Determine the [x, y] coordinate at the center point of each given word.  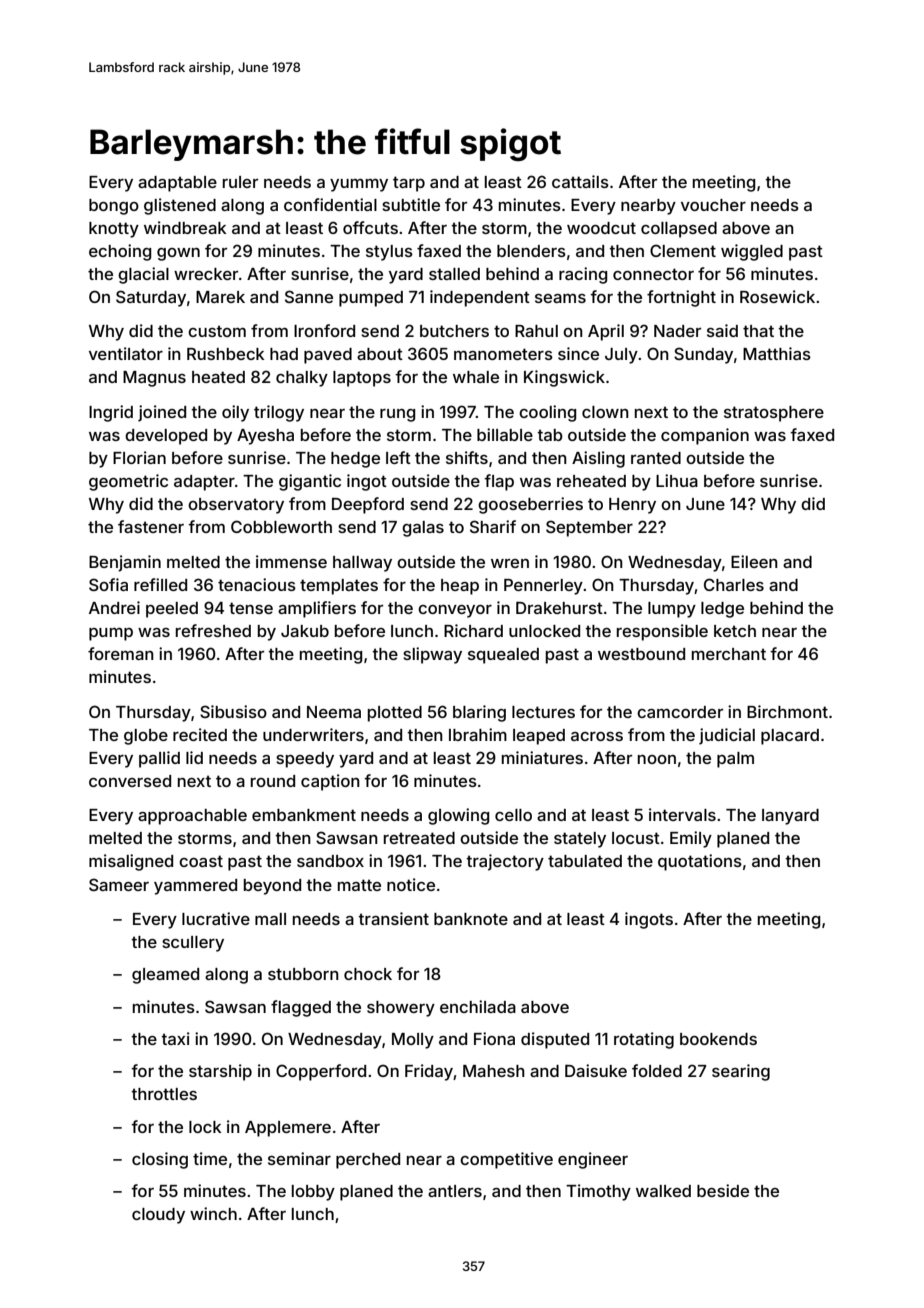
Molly [413, 1041]
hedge [355, 460]
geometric [128, 482]
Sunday [703, 355]
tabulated [585, 861]
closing [160, 1160]
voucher [713, 205]
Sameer [119, 884]
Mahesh [494, 1071]
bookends [718, 1039]
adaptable [177, 184]
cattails [580, 181]
